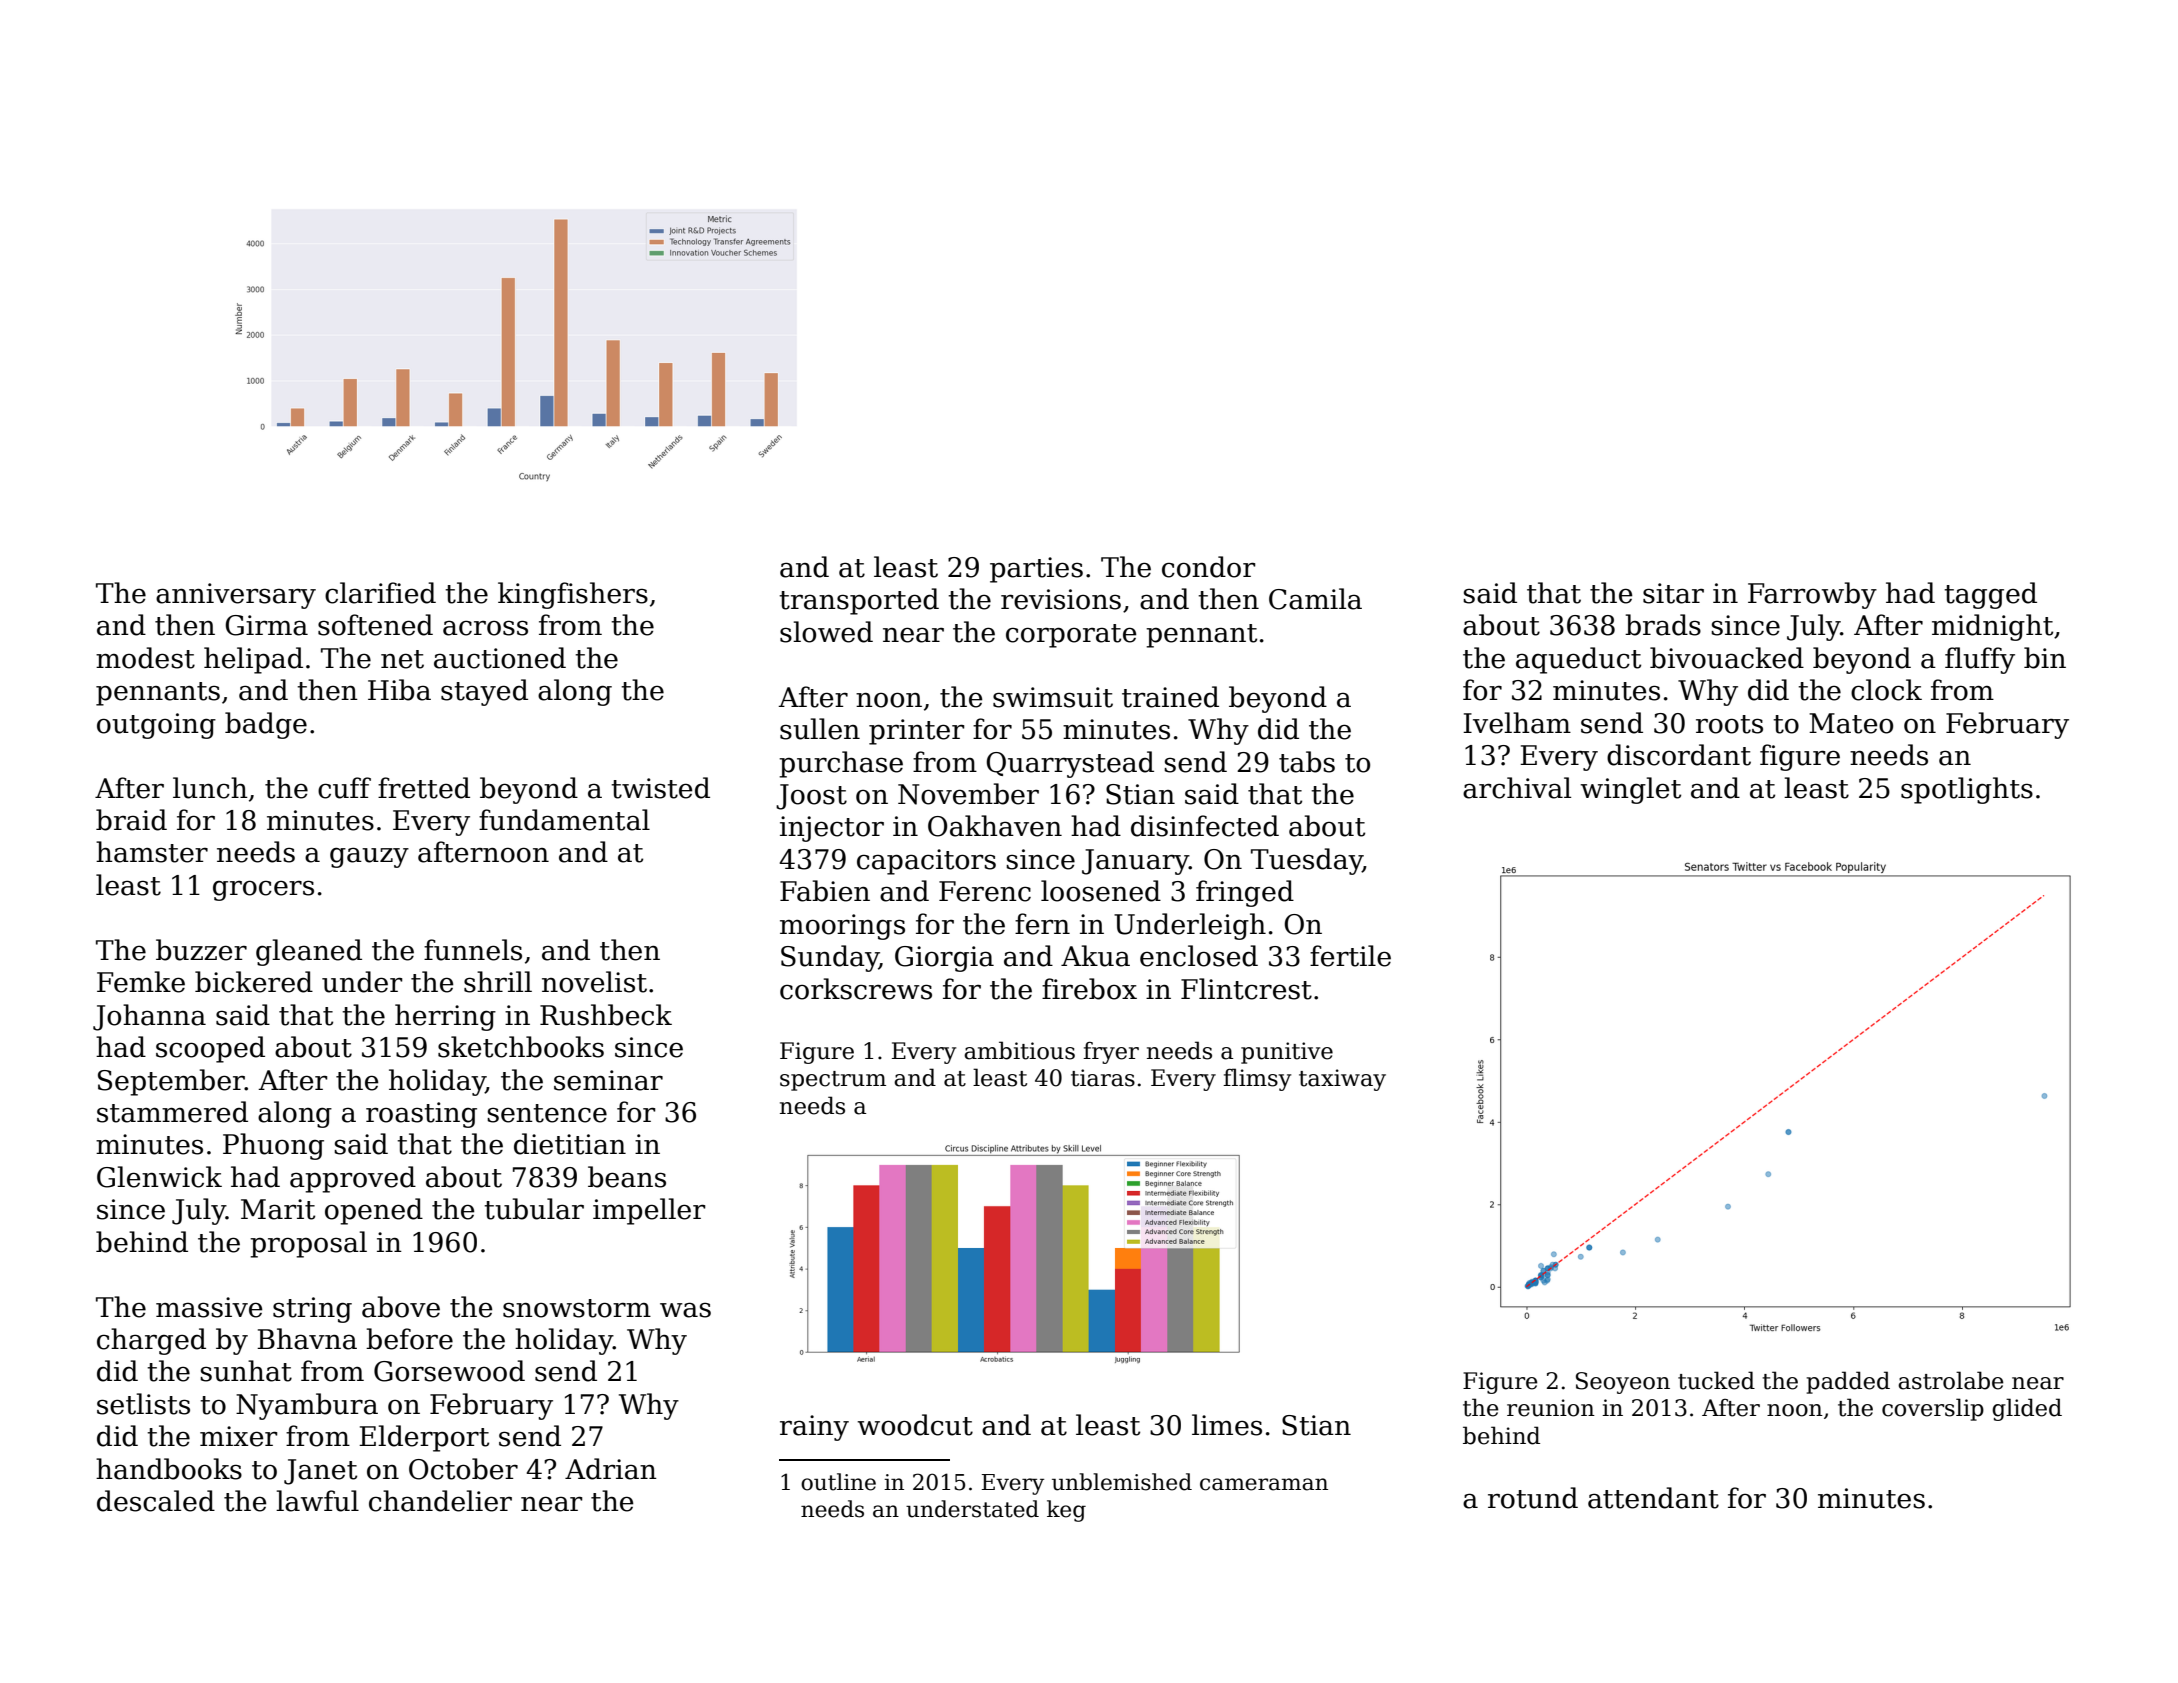 This screenshot has height=1683, width=2178. Describe the element at coordinates (449, 1371) in the screenshot. I see `Gorsewood` at that location.
